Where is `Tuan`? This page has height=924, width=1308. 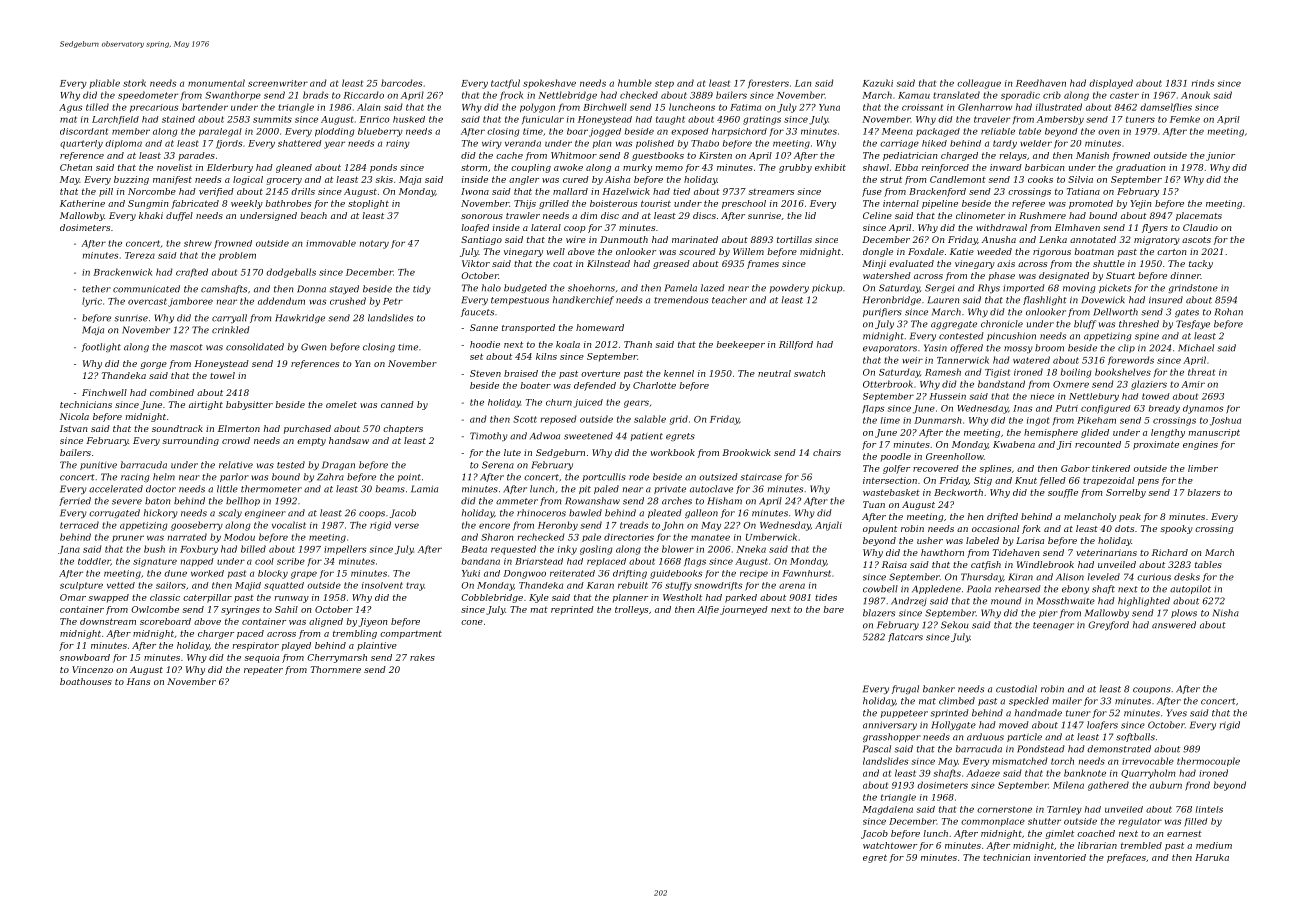 Tuan is located at coordinates (874, 504).
